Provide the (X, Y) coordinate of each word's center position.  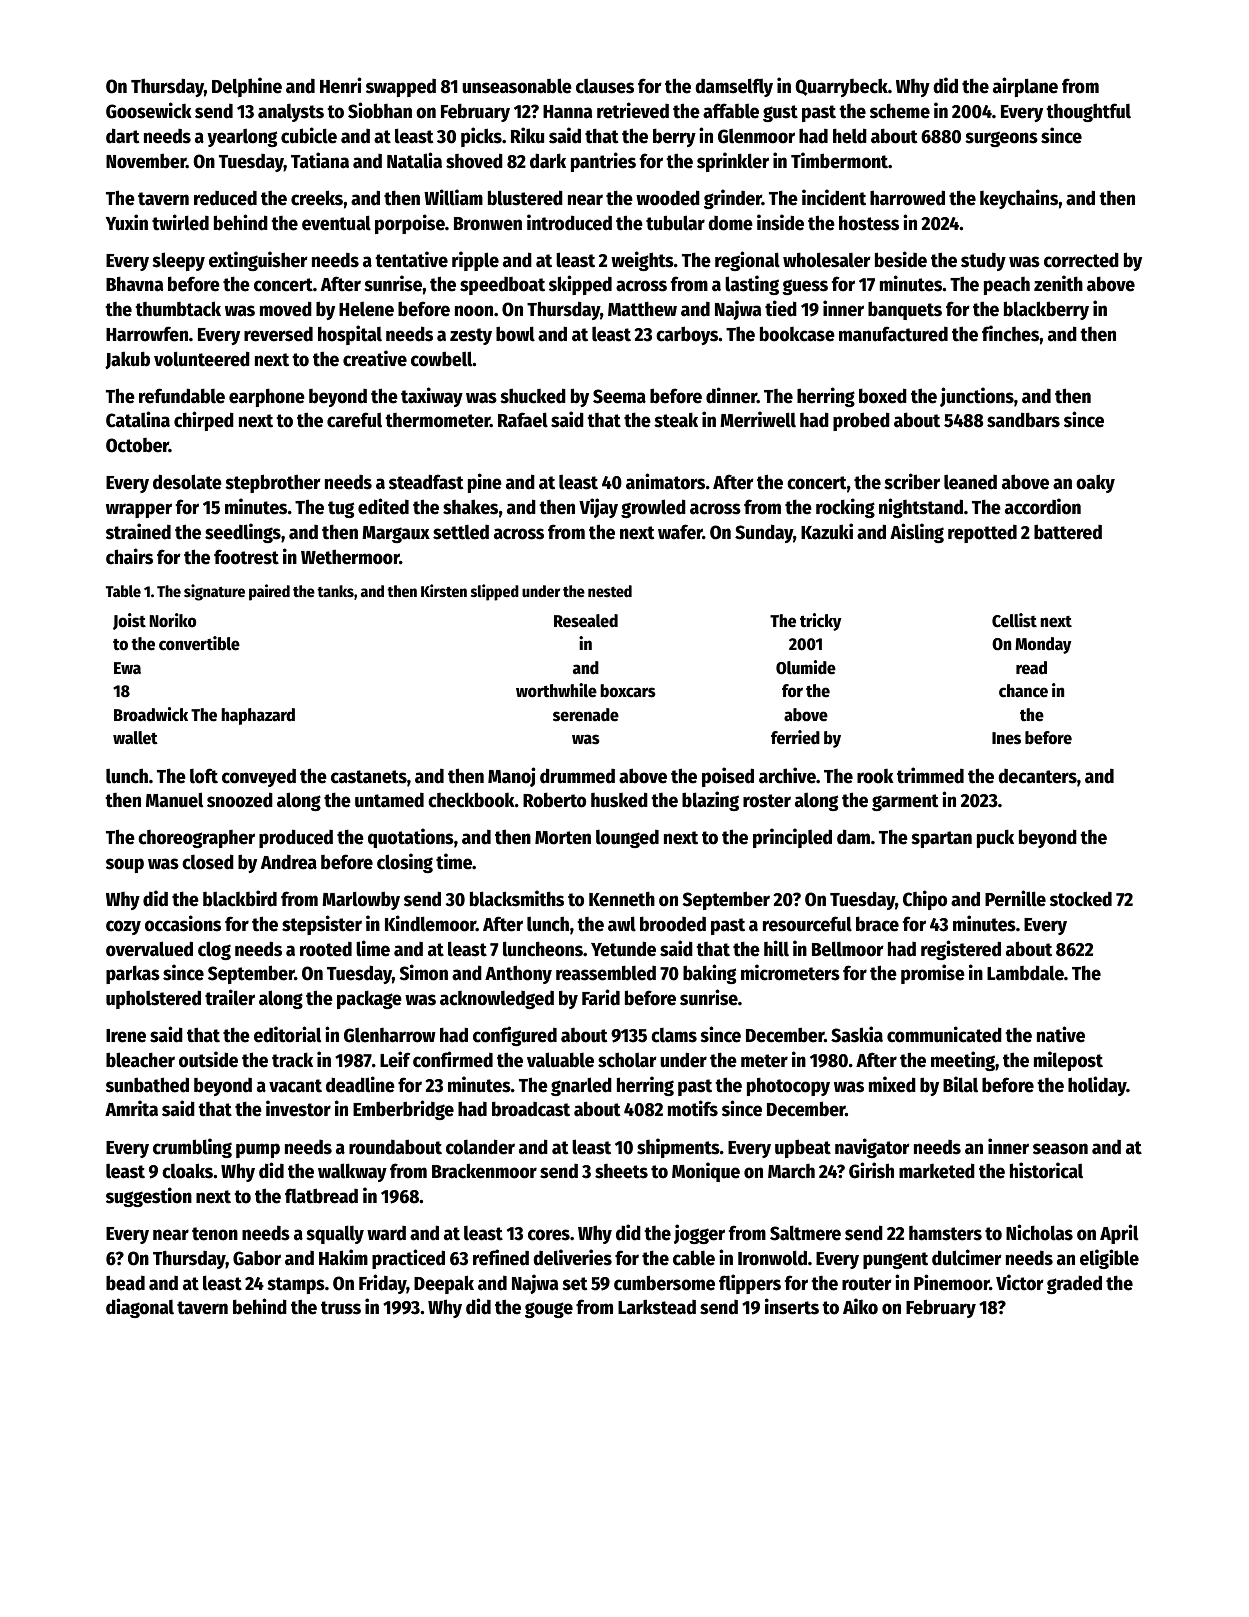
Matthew (642, 309)
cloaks (187, 1171)
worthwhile (556, 690)
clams (674, 1035)
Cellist (1014, 620)
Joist (129, 621)
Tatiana (320, 160)
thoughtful (1088, 112)
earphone (267, 397)
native (1061, 1034)
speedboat (502, 285)
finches (1011, 333)
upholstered (153, 999)
